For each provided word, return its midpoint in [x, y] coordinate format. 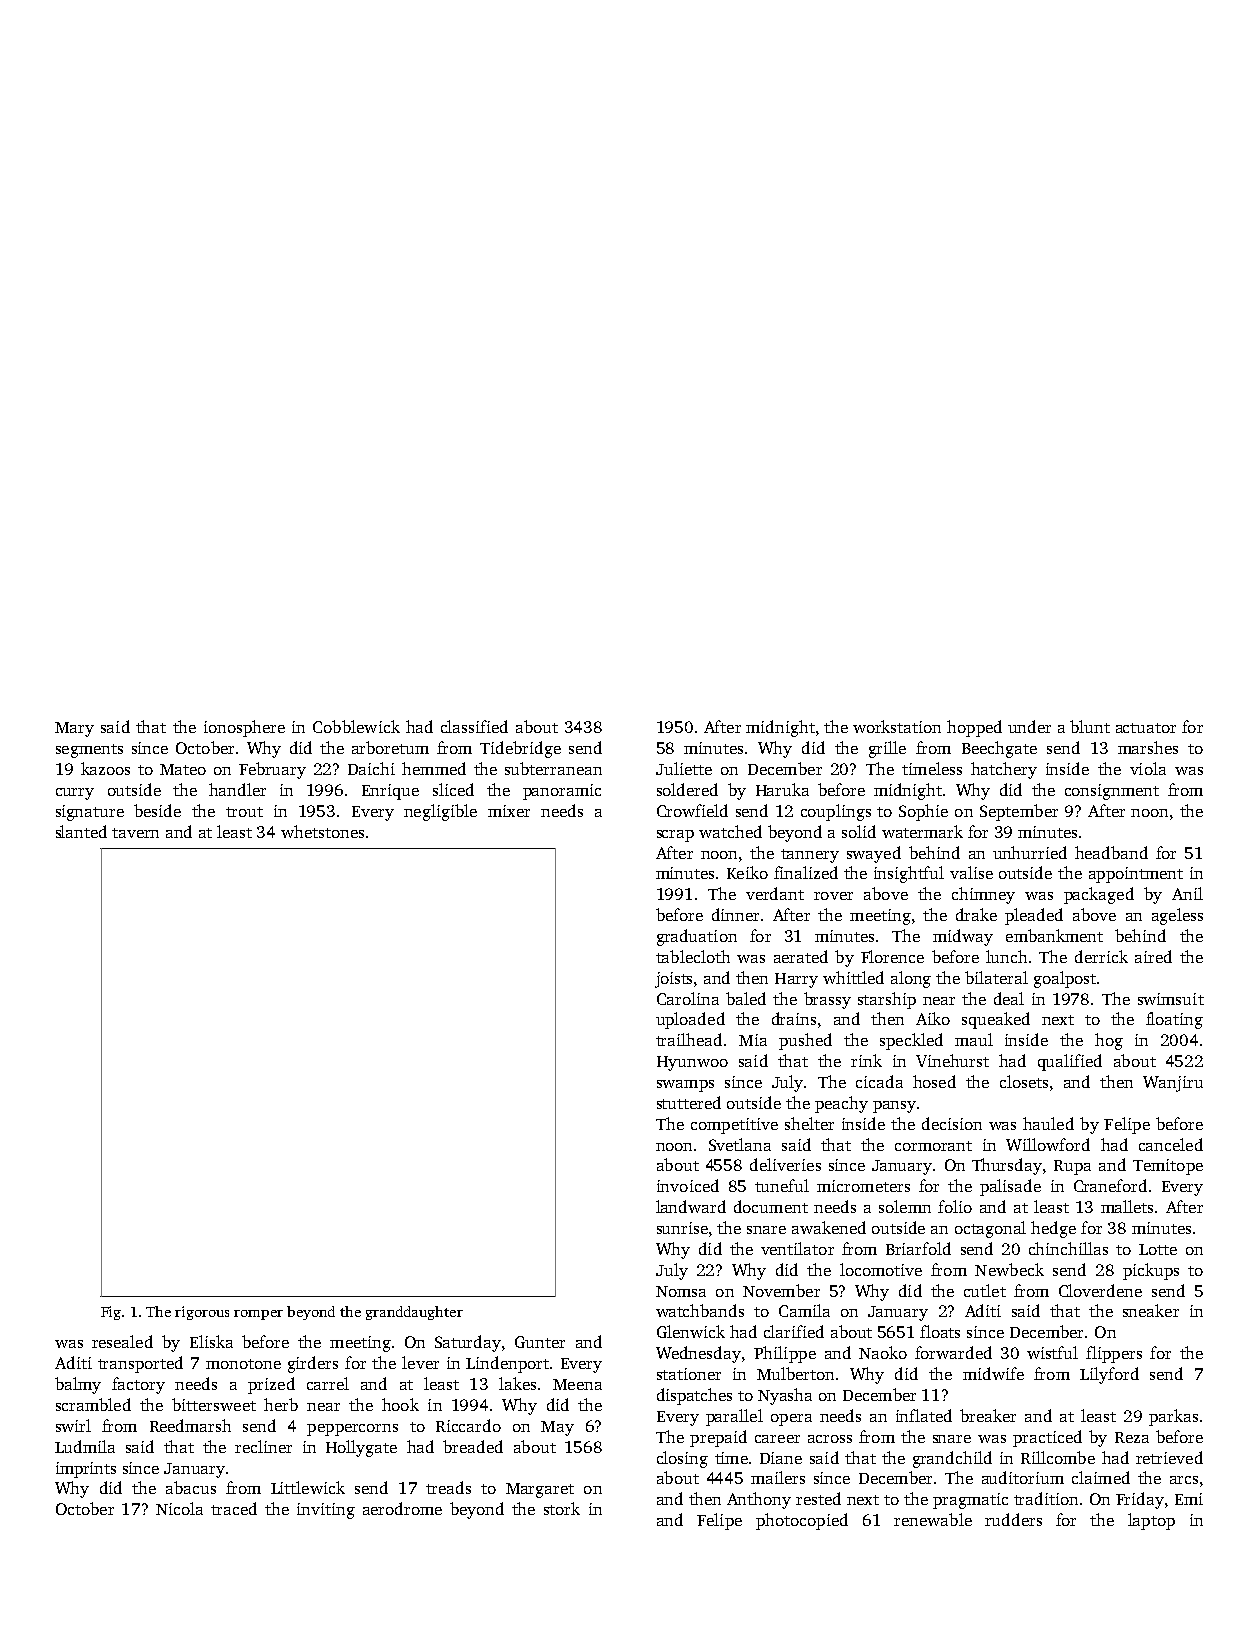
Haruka [782, 789]
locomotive [881, 1269]
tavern [135, 833]
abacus [191, 1487]
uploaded [690, 1020]
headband [1111, 852]
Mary [74, 729]
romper [258, 1315]
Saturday [468, 1343]
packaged [1099, 895]
